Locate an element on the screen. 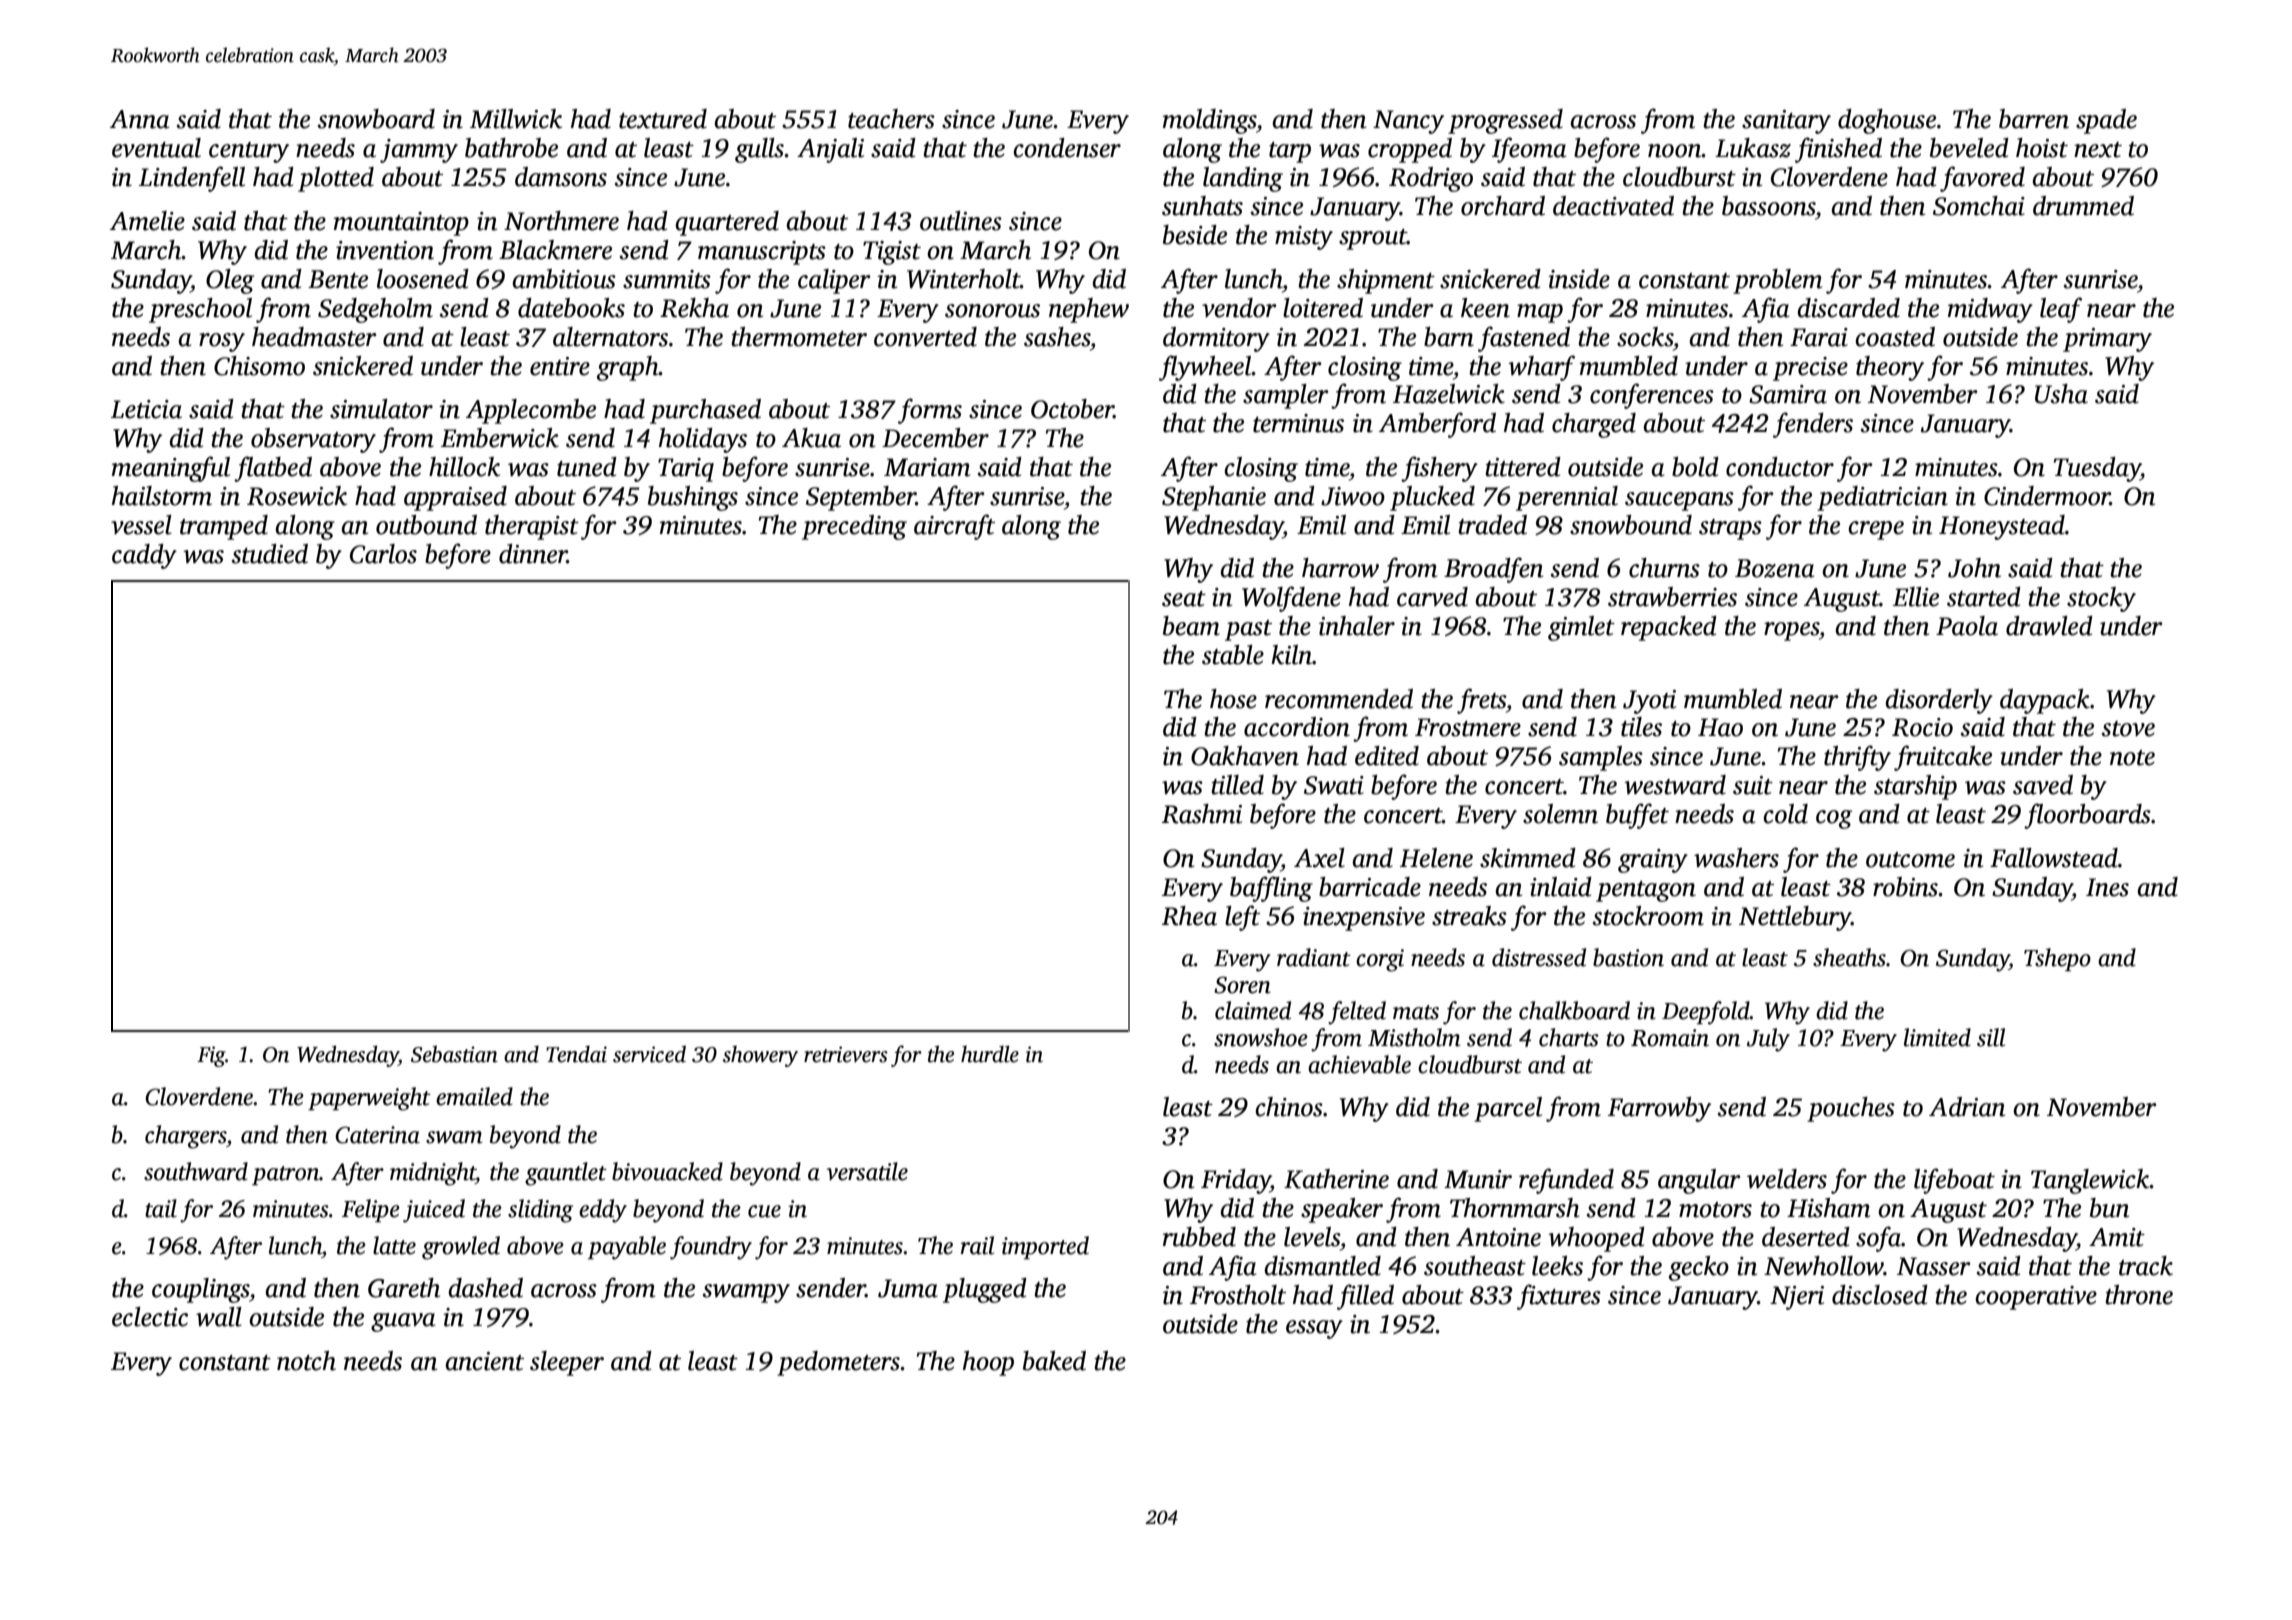 Image resolution: width=2292 pixels, height=1620 pixels. sampler is located at coordinates (1286, 396).
